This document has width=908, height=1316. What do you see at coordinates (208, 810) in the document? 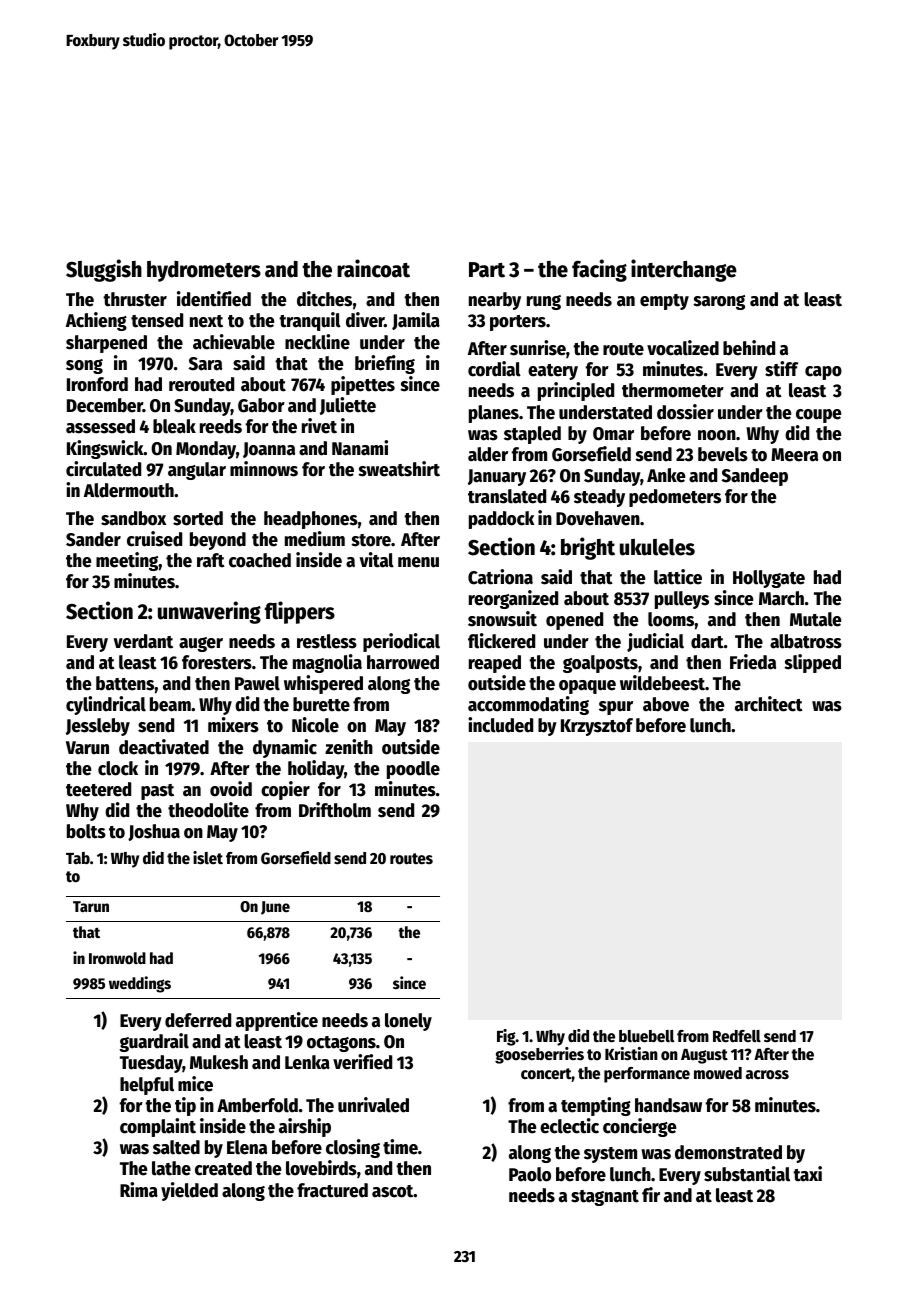
I see `theodolite` at bounding box center [208, 810].
